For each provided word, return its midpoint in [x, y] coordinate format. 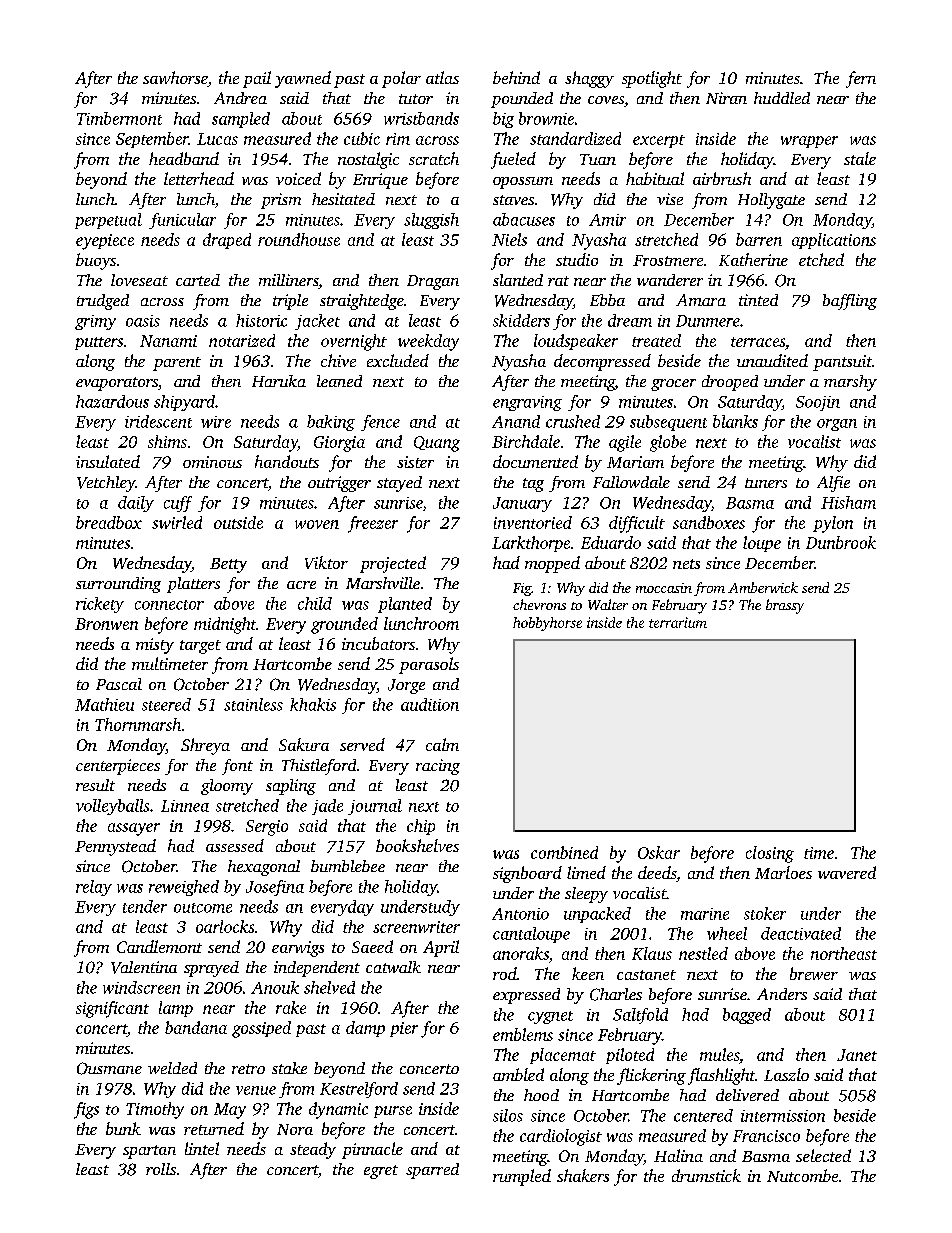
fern [861, 79]
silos [508, 1115]
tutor [416, 99]
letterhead [199, 178]
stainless [253, 704]
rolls [161, 1169]
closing [770, 854]
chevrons [539, 604]
